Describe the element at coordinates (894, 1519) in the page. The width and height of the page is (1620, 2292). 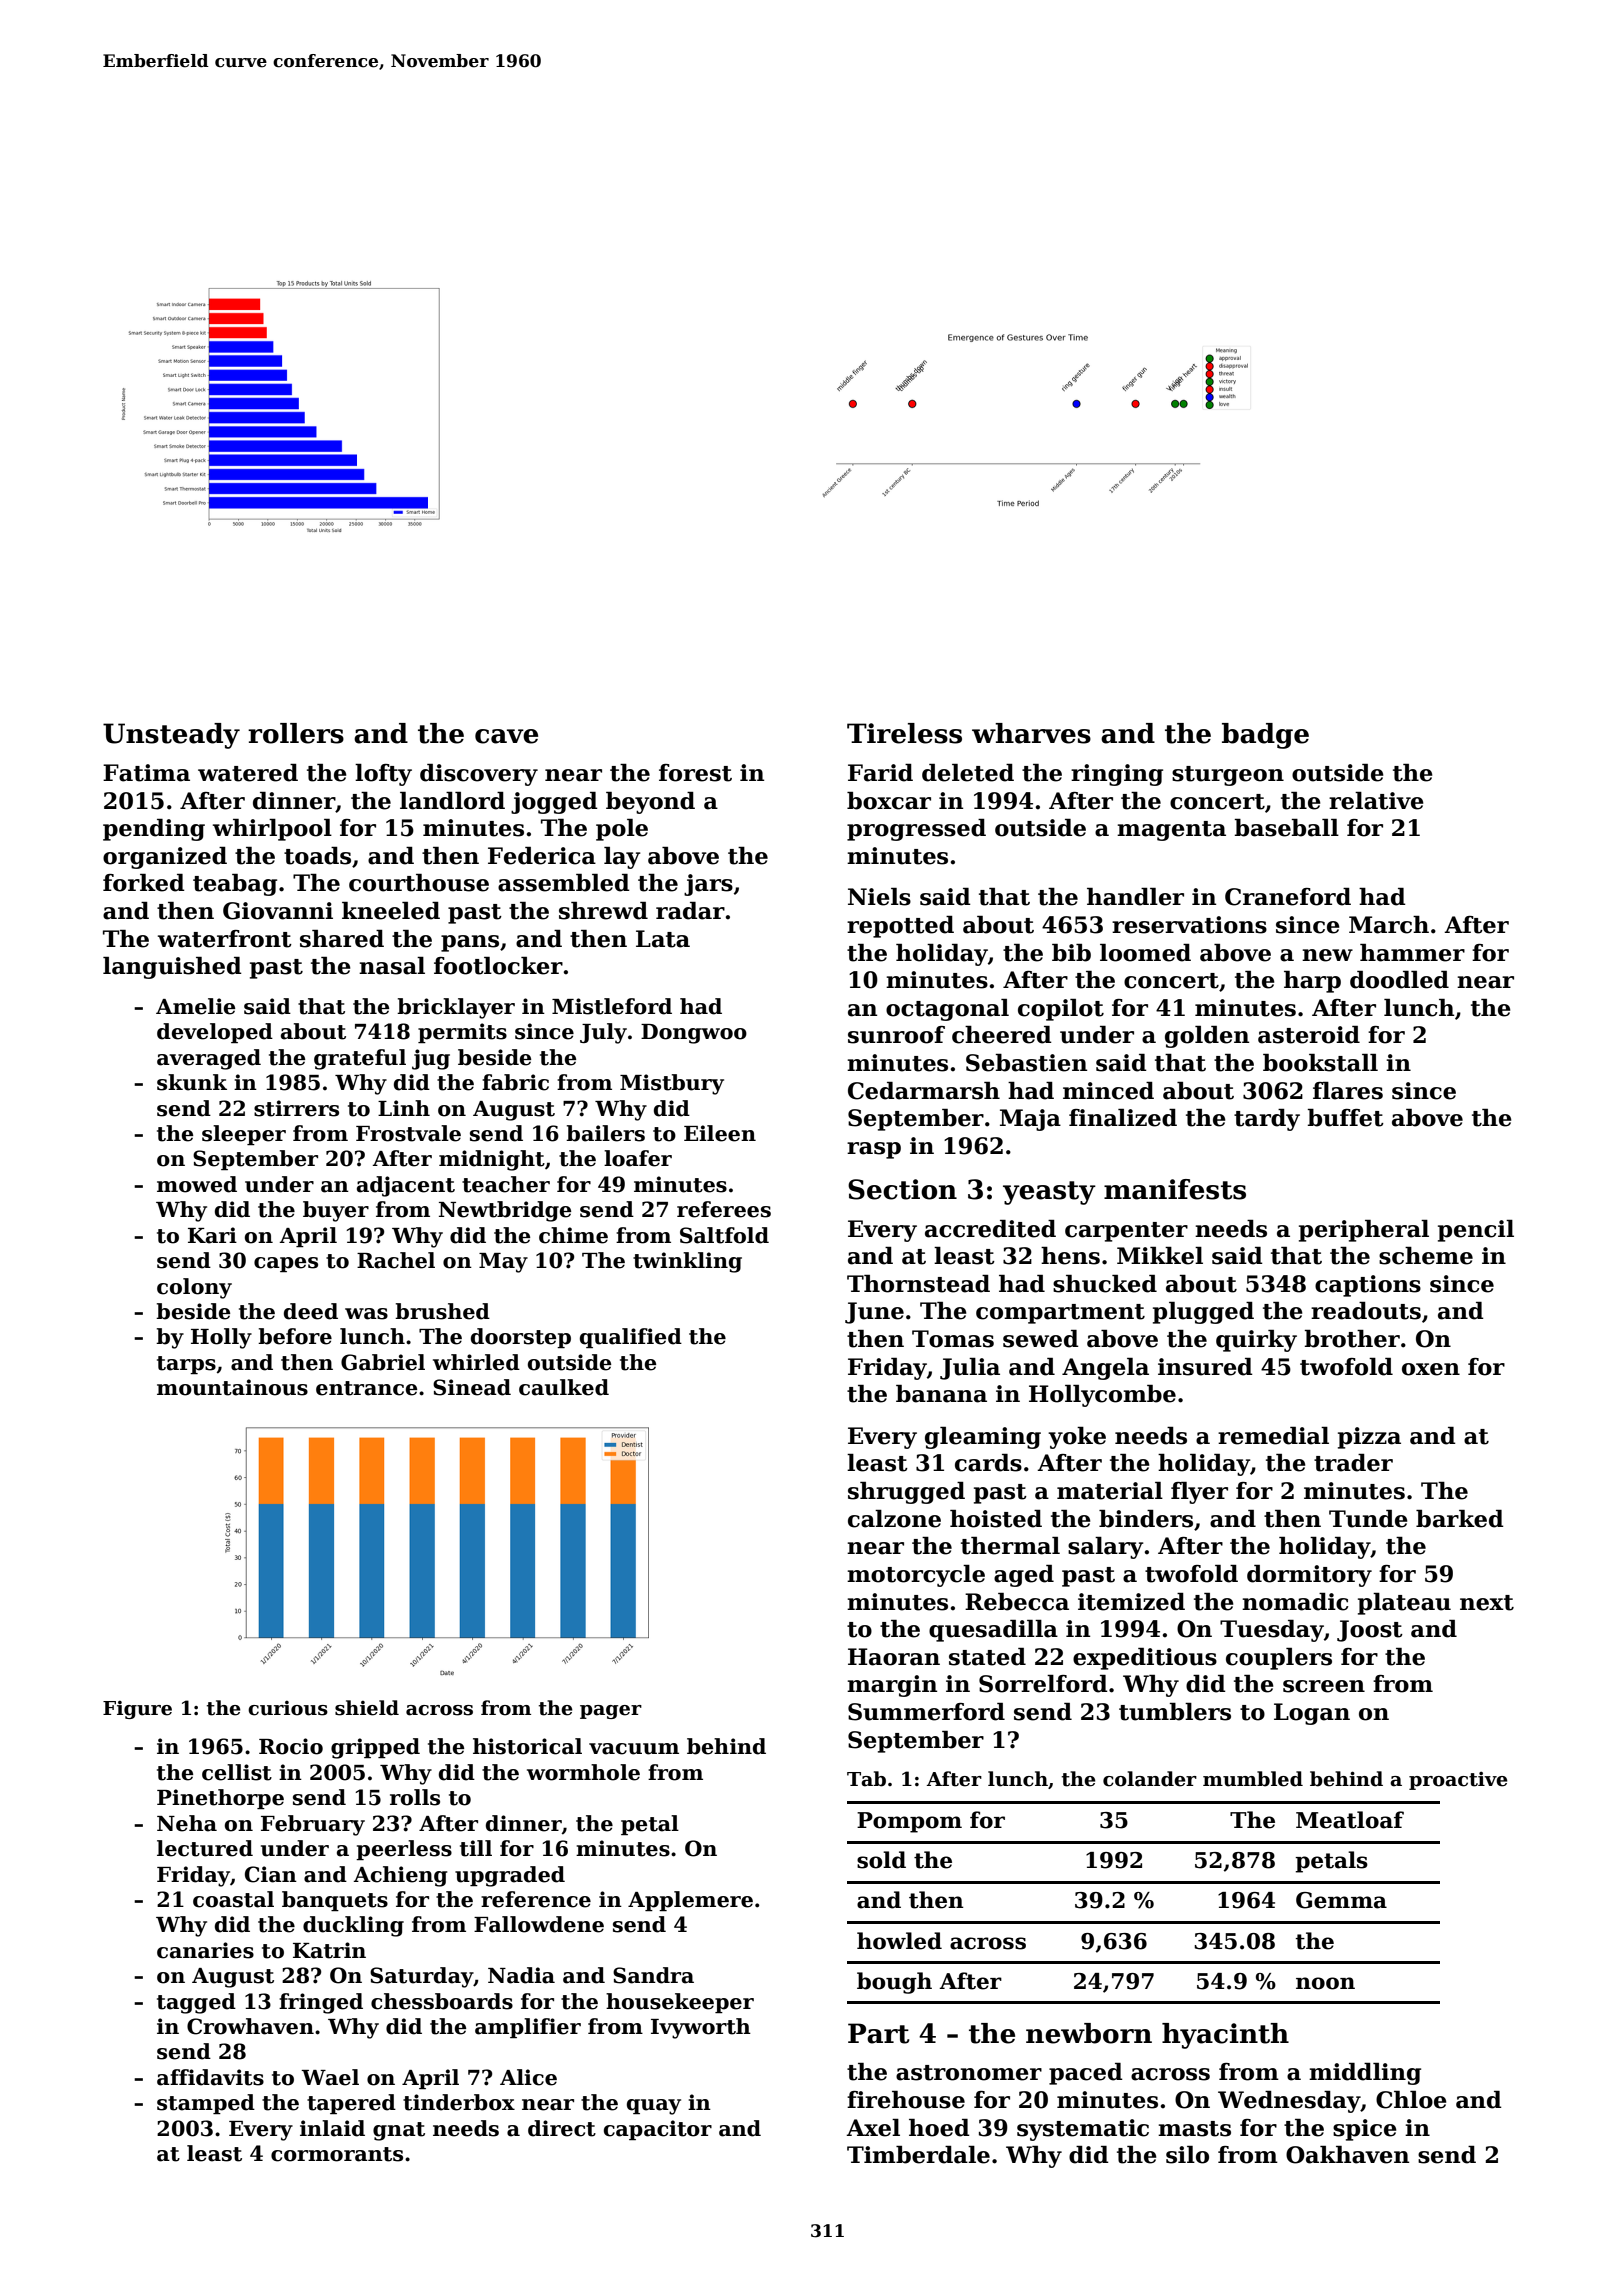
I see `calzone` at that location.
